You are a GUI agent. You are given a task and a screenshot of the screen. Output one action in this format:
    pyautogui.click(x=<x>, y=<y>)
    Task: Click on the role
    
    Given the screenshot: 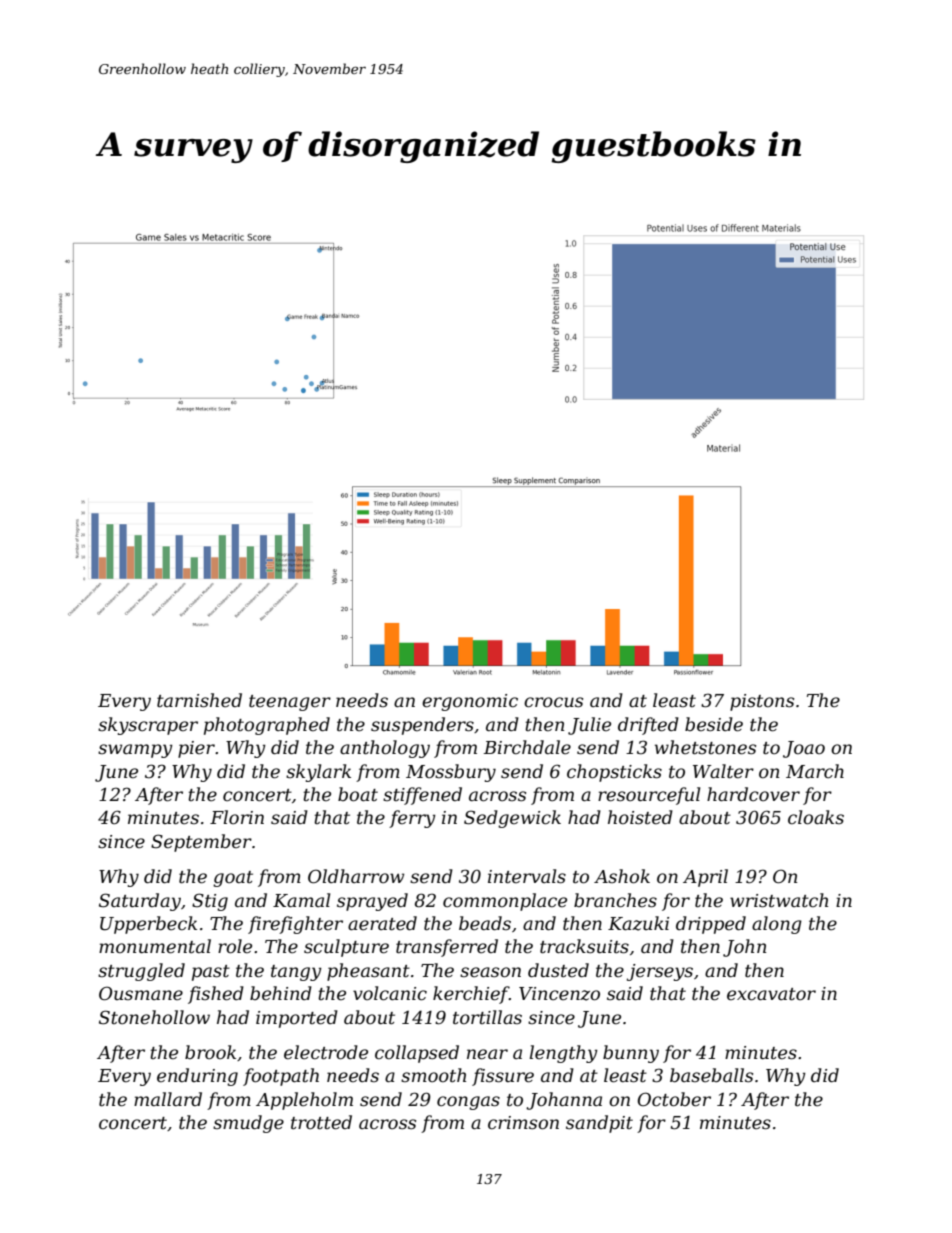 What is the action you would take?
    pyautogui.click(x=235, y=946)
